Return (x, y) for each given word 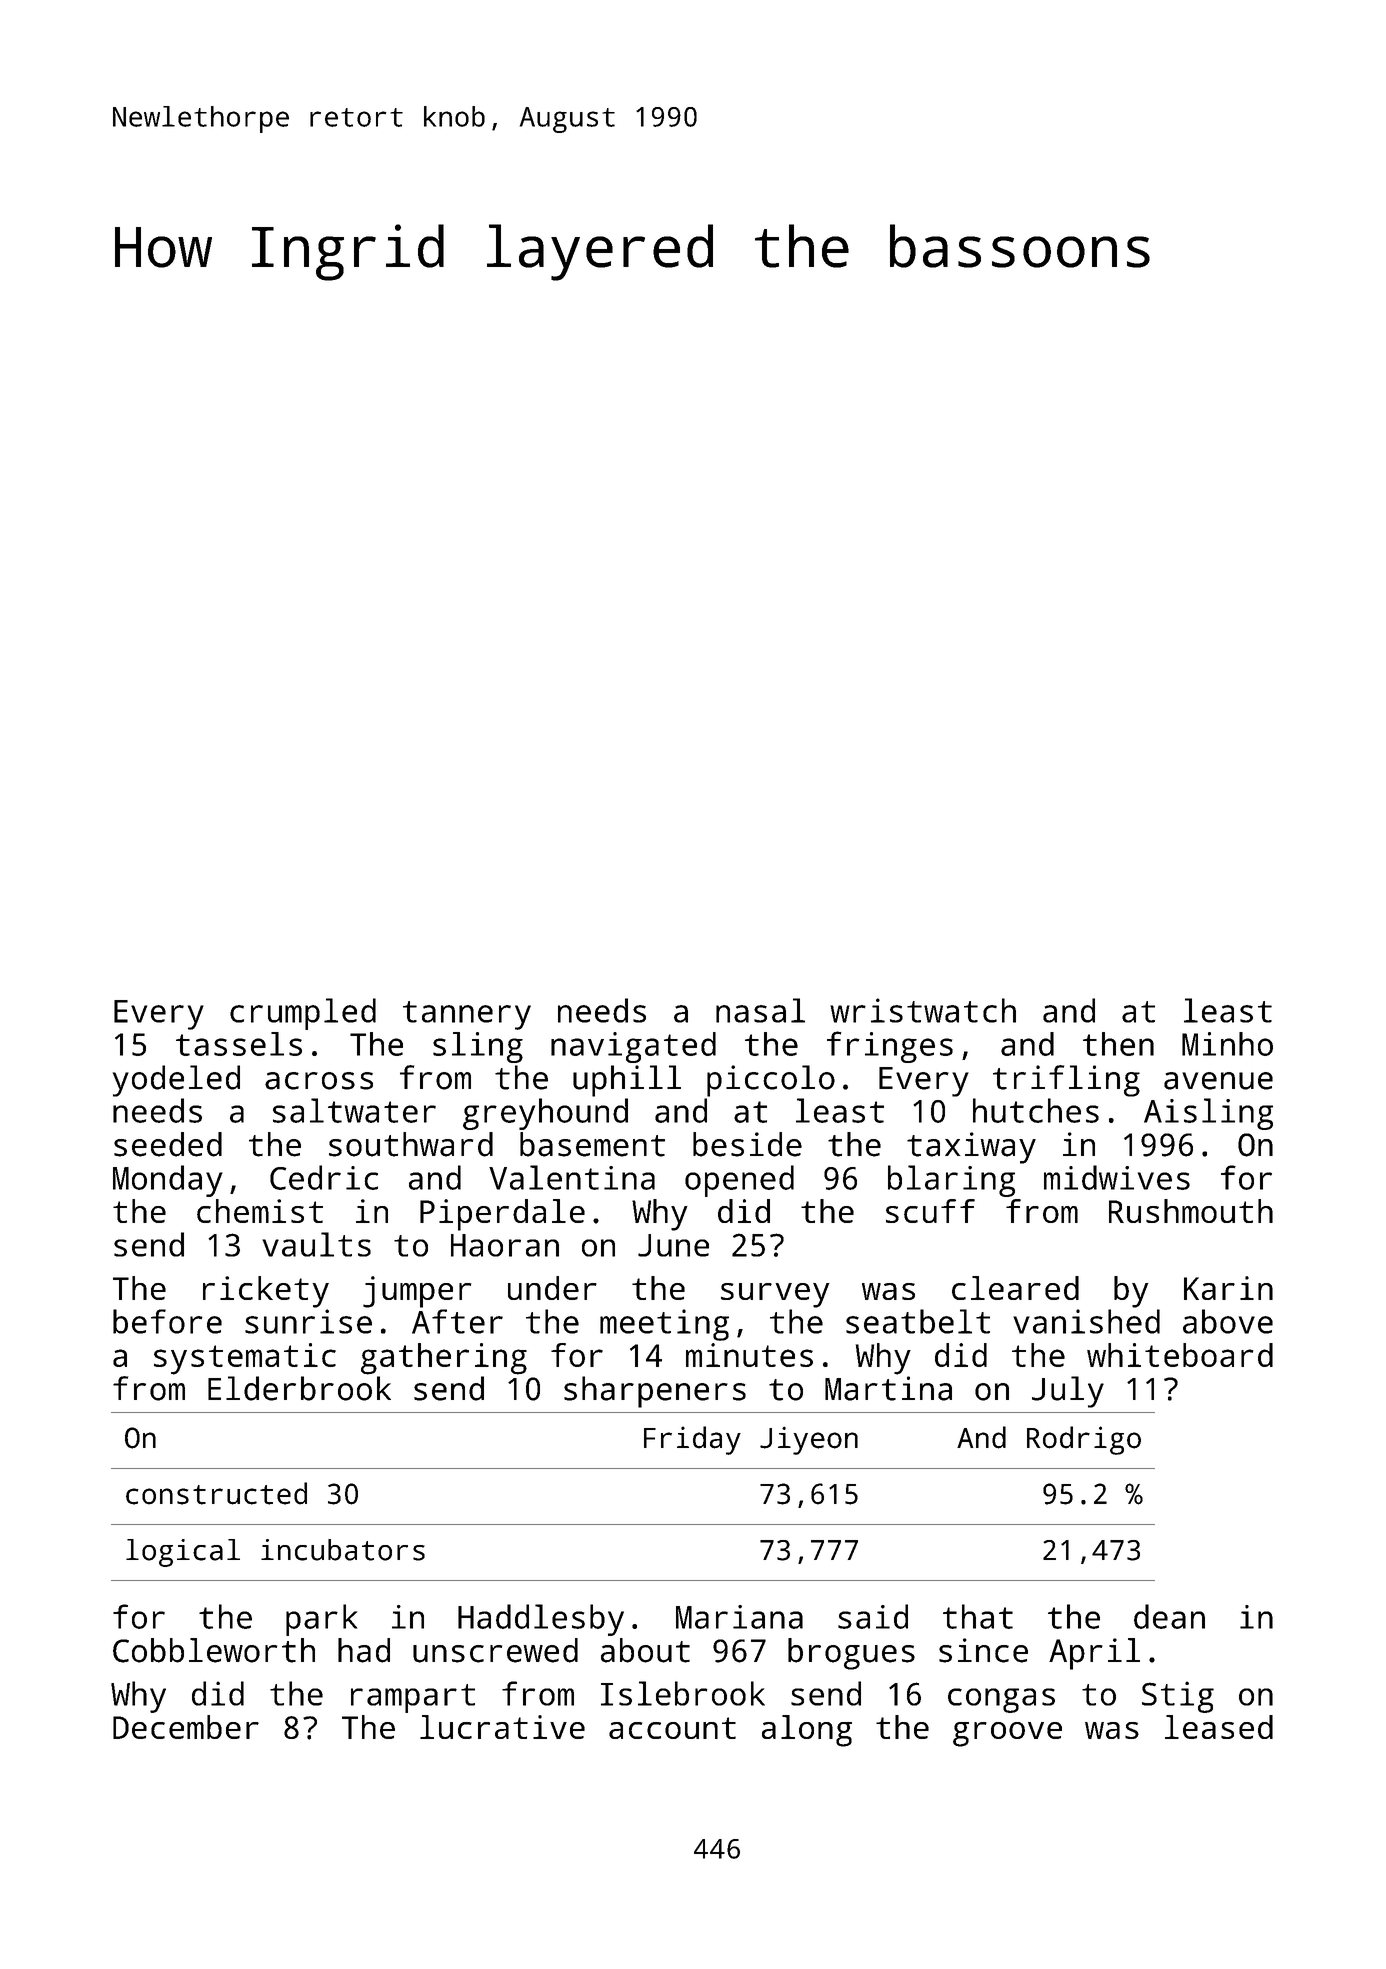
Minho (1227, 1044)
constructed (216, 1493)
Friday (692, 1440)
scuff (930, 1211)
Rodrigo (1084, 1440)
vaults (316, 1244)
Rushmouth (1191, 1211)
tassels (239, 1044)
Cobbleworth (214, 1650)
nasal (760, 1010)
